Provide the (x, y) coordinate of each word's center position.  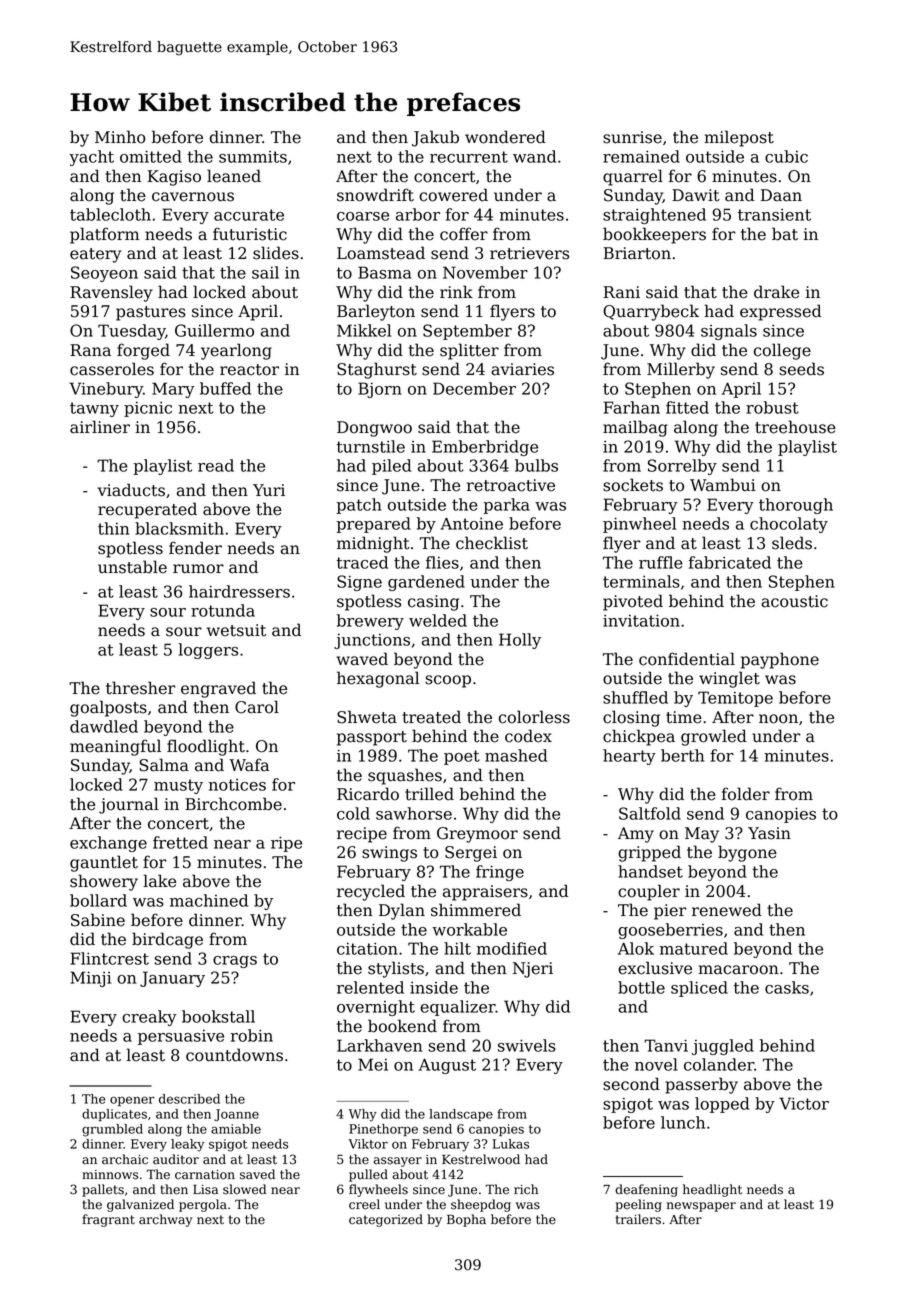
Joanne (236, 1115)
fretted (180, 842)
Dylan (402, 911)
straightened (654, 216)
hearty (629, 757)
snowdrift (375, 195)
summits (253, 157)
